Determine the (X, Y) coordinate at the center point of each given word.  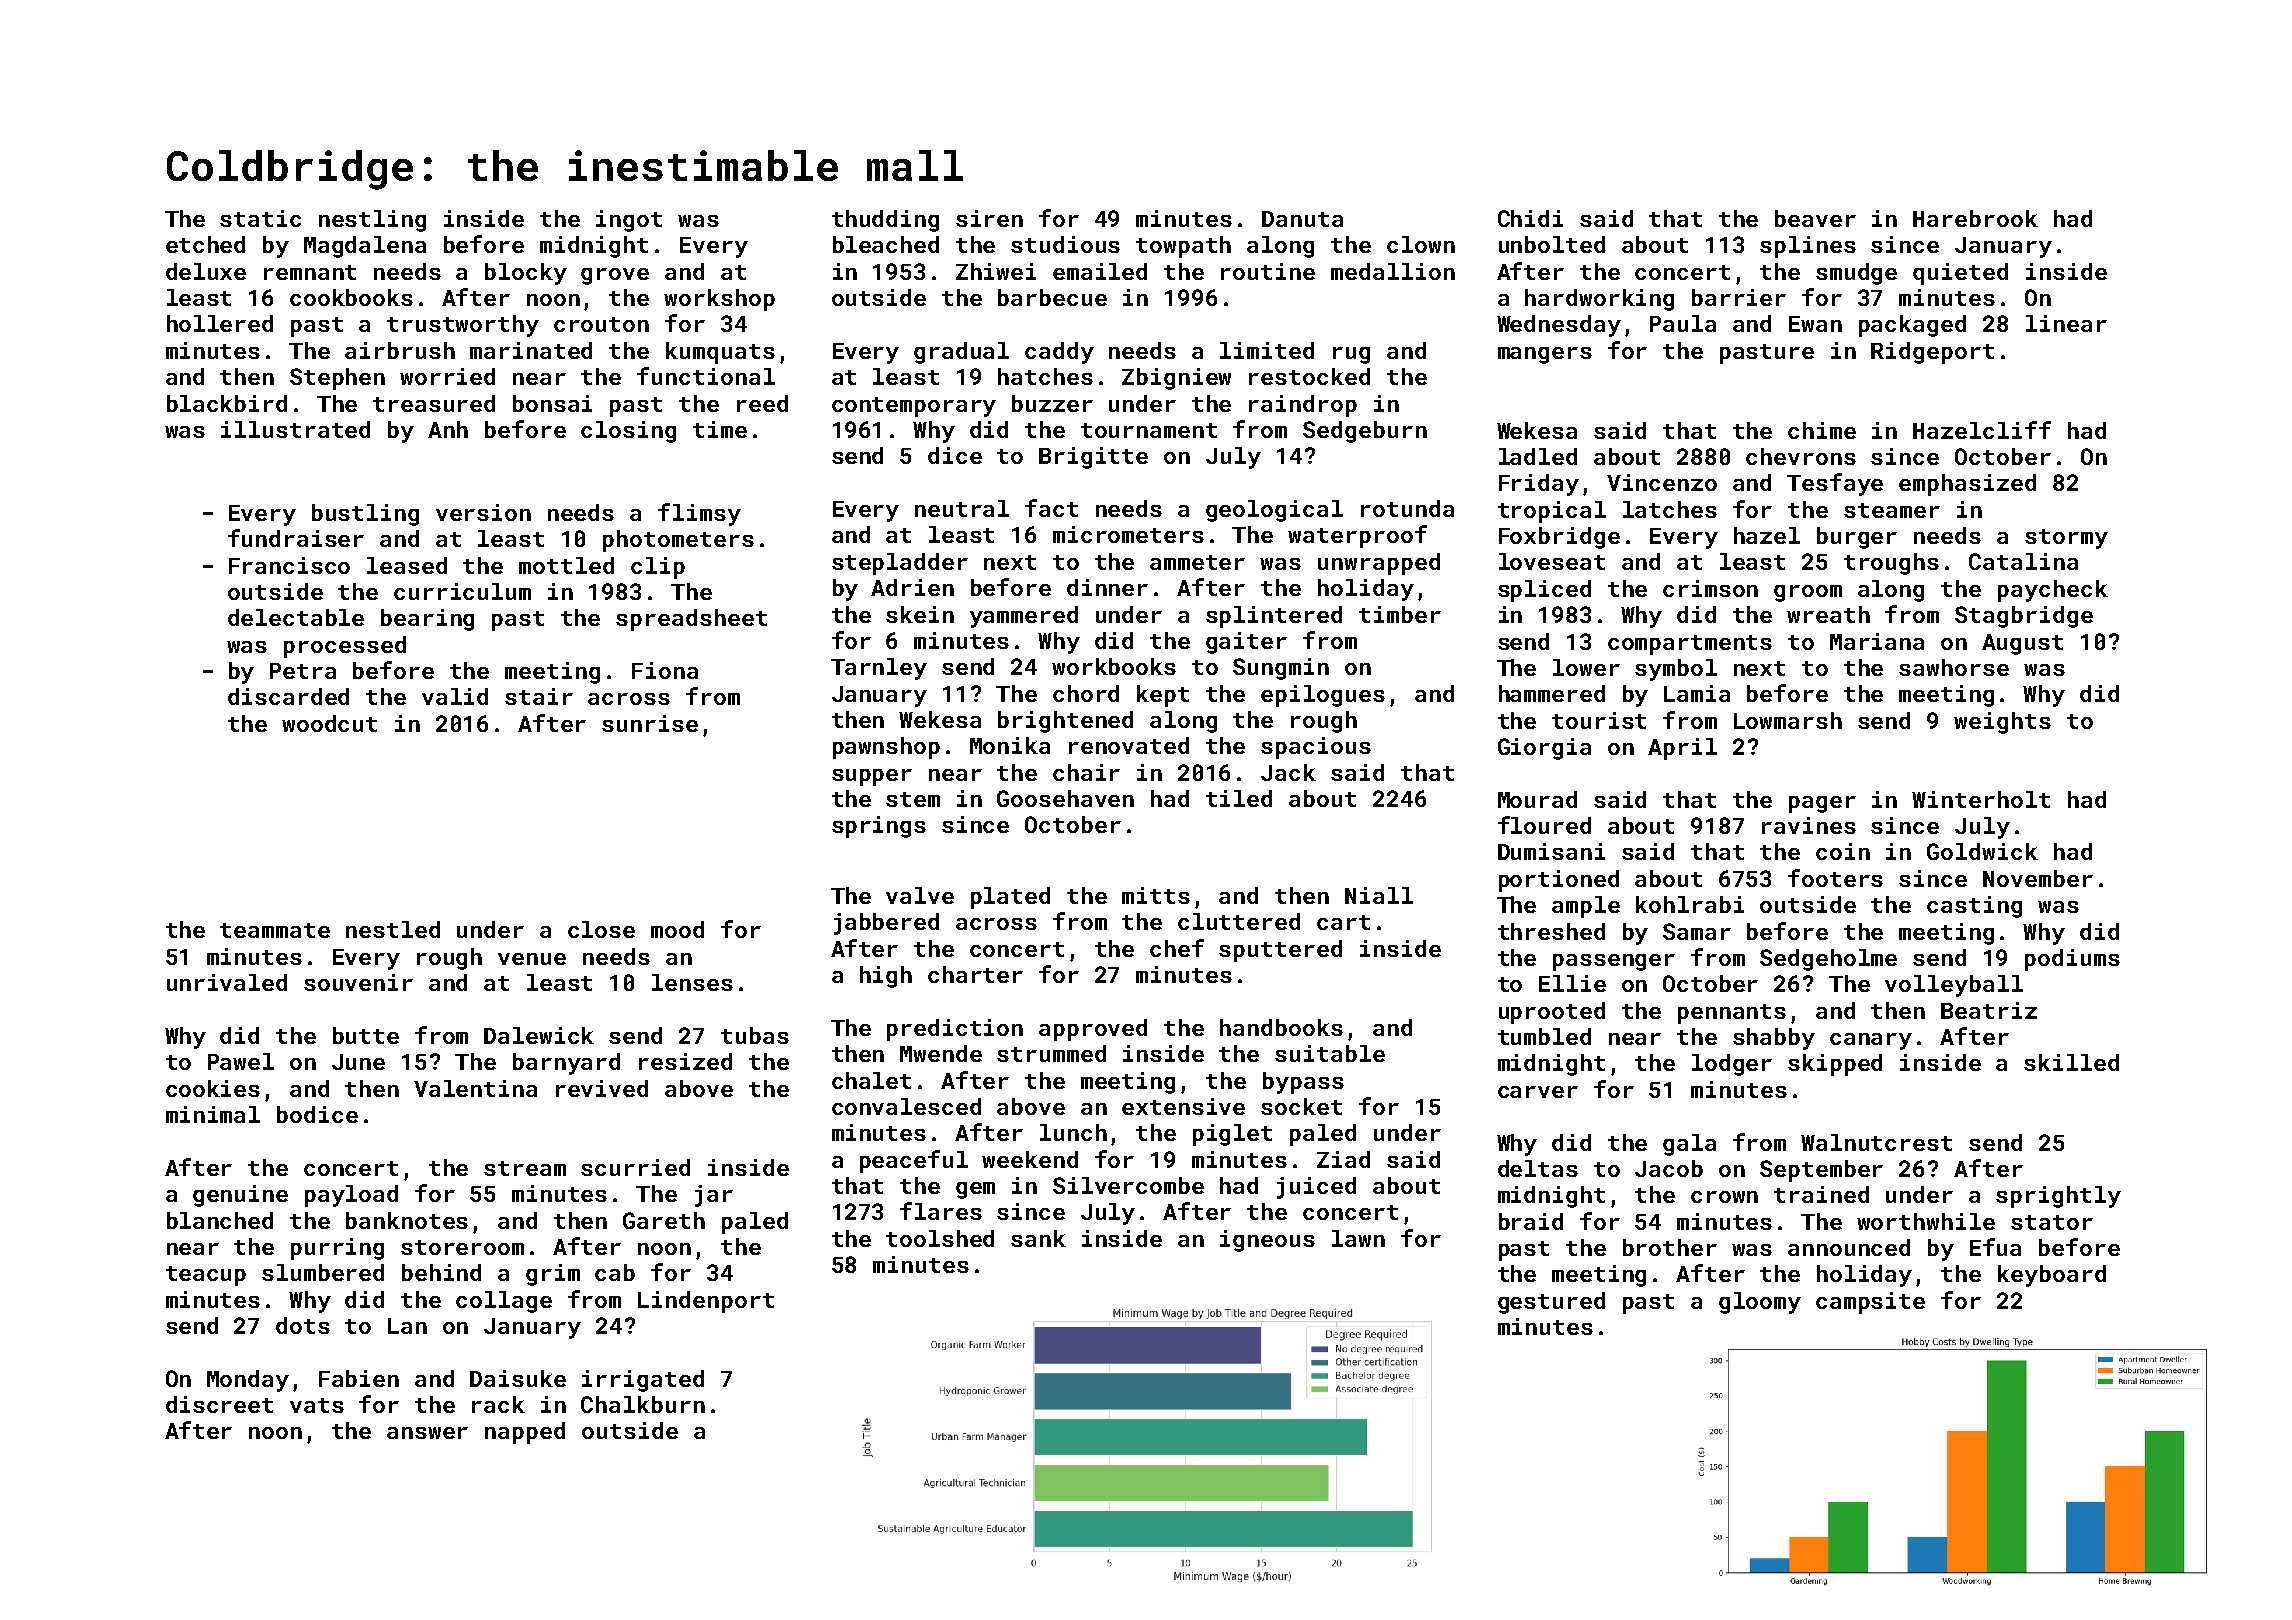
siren (989, 218)
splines (1808, 247)
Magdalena (365, 247)
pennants (1732, 1014)
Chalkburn (643, 1404)
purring (337, 1249)
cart (1343, 922)
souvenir (358, 982)
